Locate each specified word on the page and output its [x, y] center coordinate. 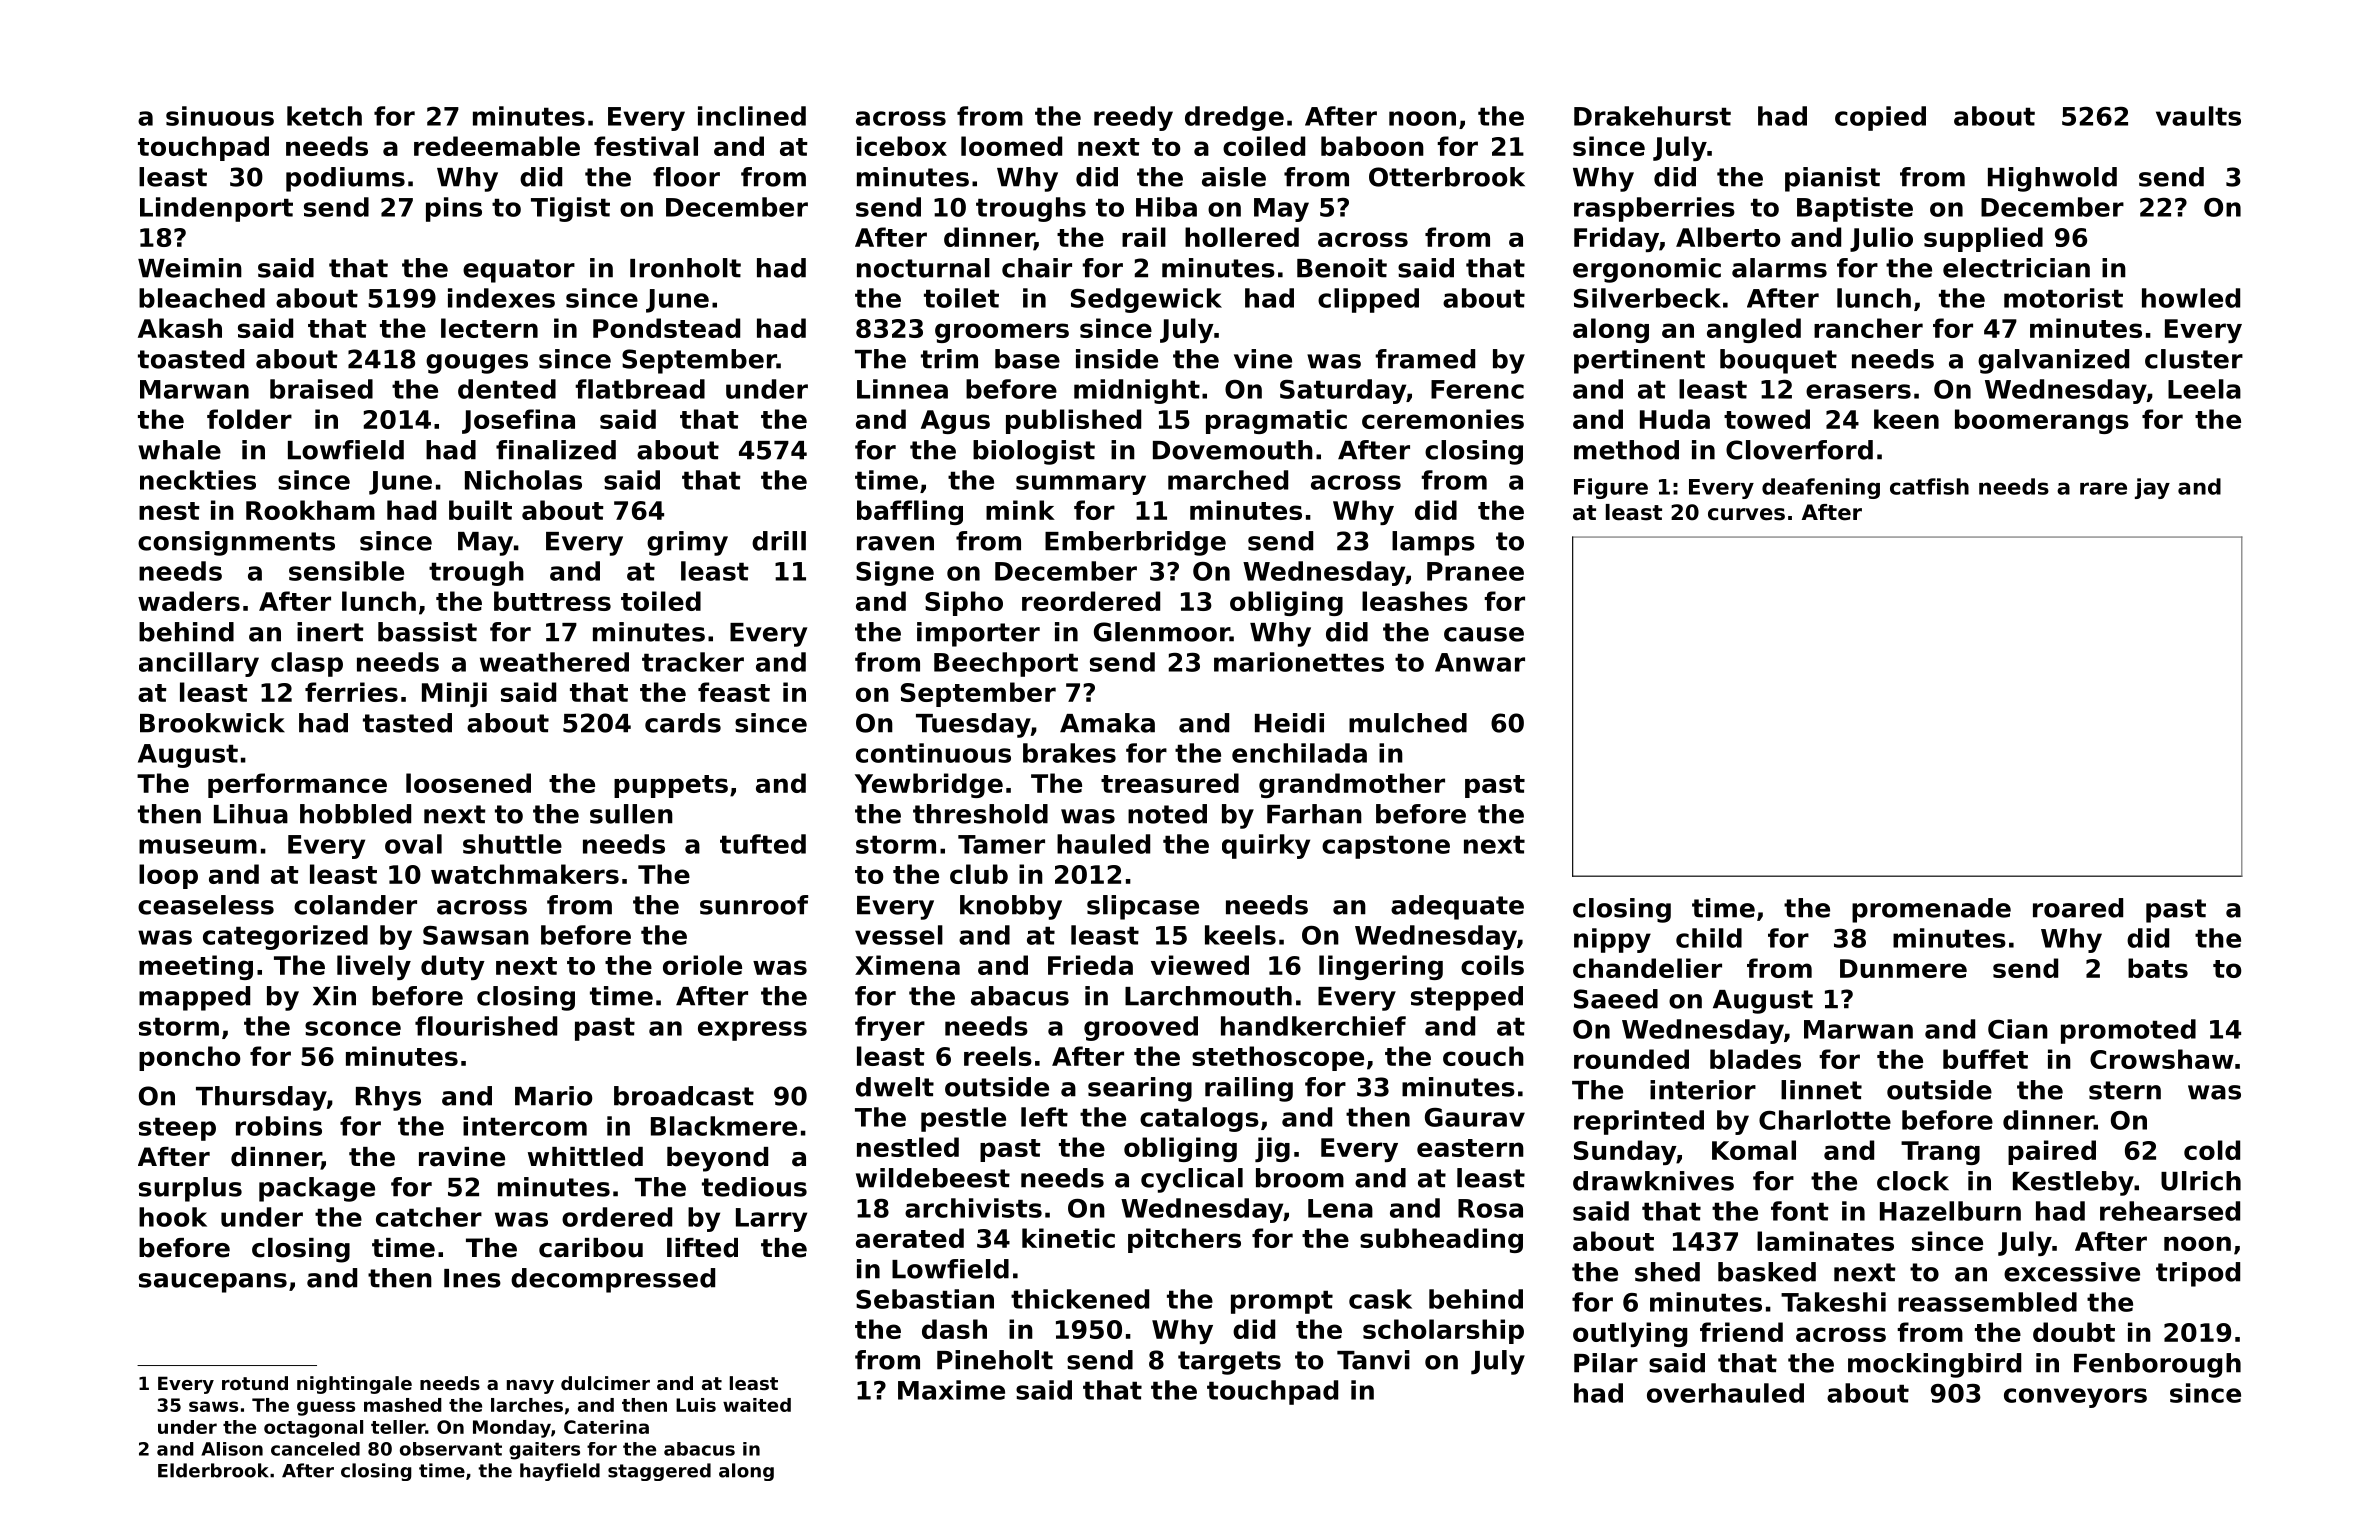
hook [173, 1217]
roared [2078, 908]
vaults [2198, 116]
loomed [1011, 146]
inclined [752, 116]
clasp [307, 664]
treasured [1170, 783]
